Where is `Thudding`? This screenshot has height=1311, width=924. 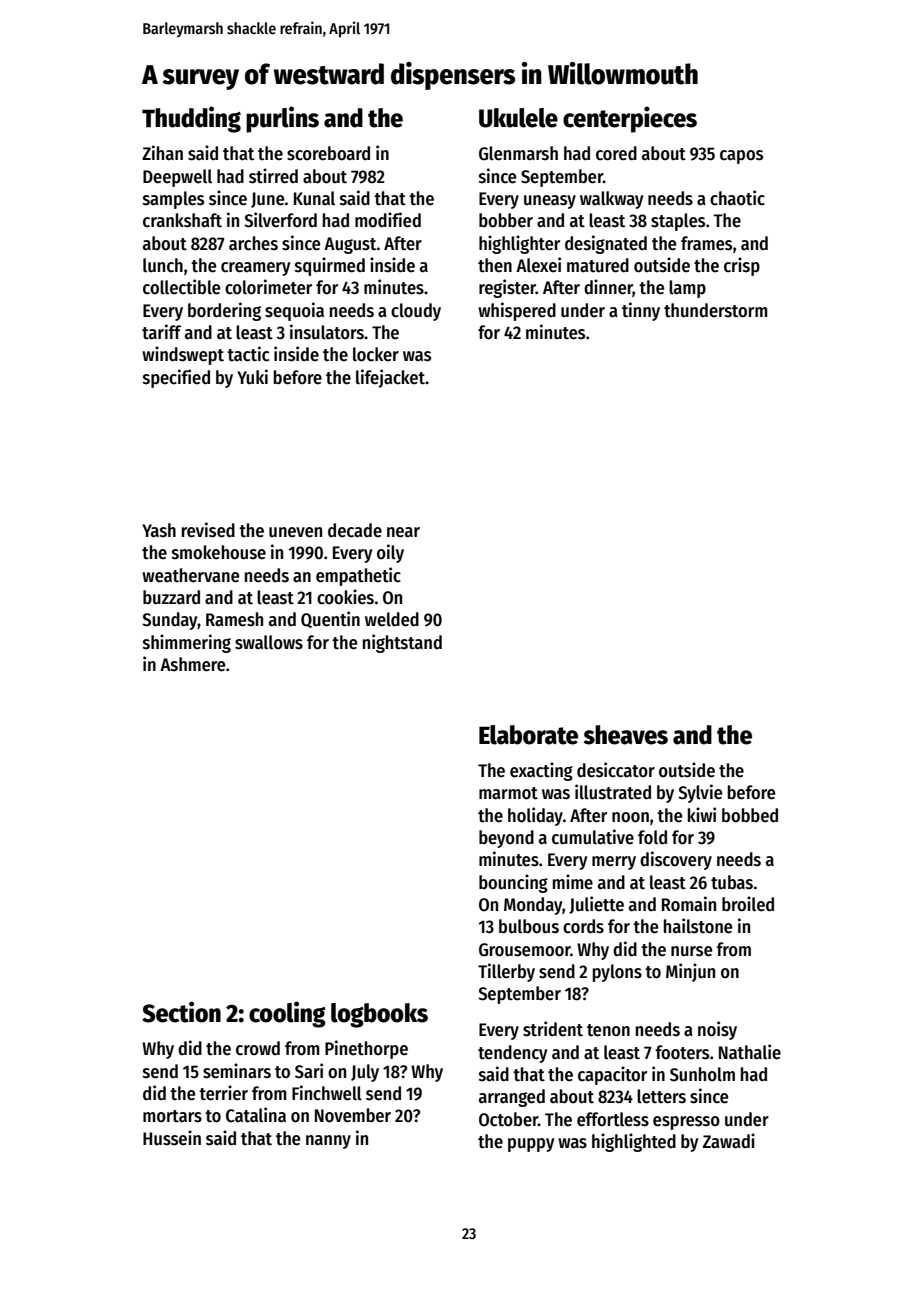
Thudding is located at coordinates (191, 119).
